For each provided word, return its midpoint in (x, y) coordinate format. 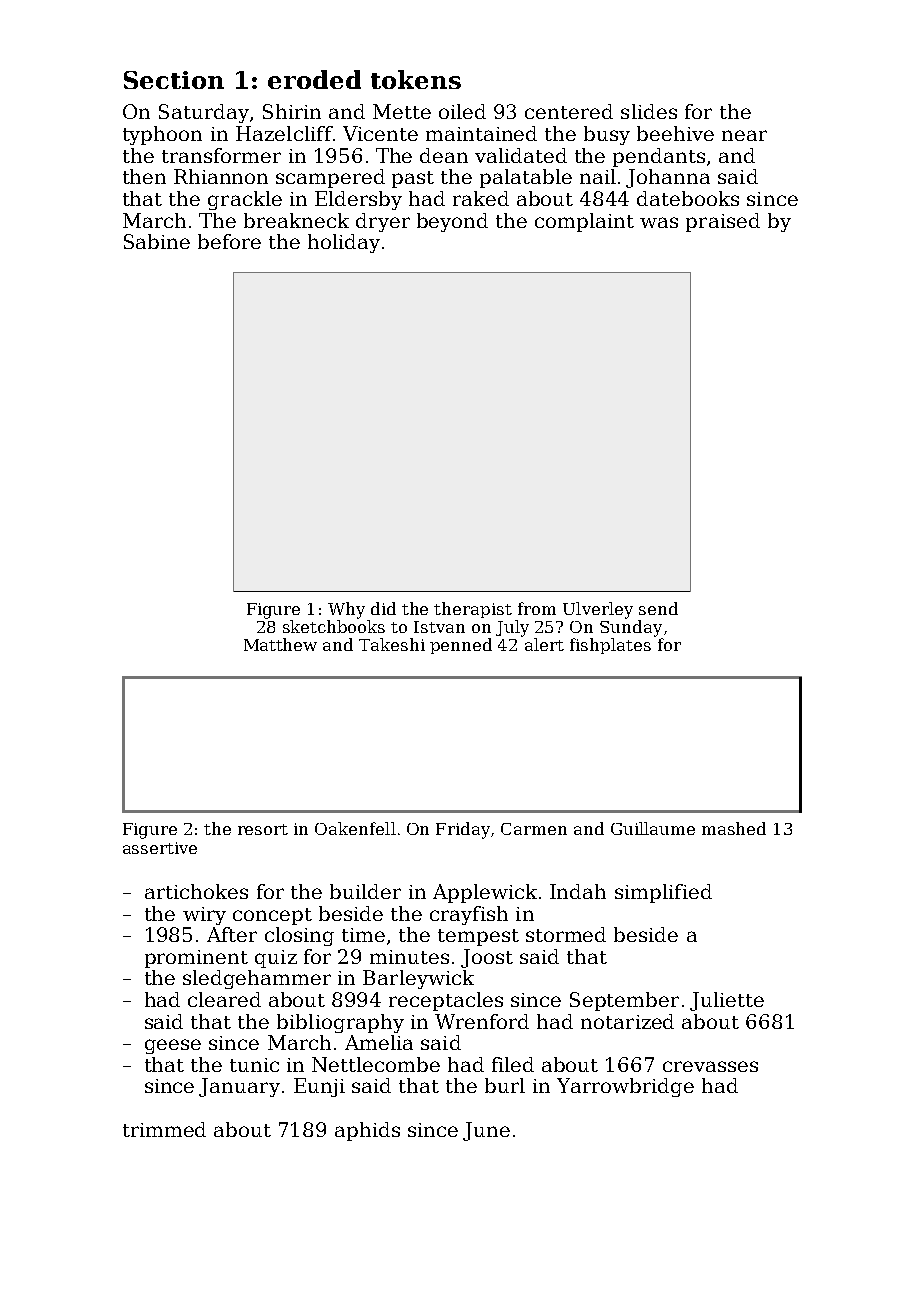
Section (174, 80)
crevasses (710, 1066)
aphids (367, 1131)
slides (649, 111)
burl (505, 1085)
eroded (314, 79)
